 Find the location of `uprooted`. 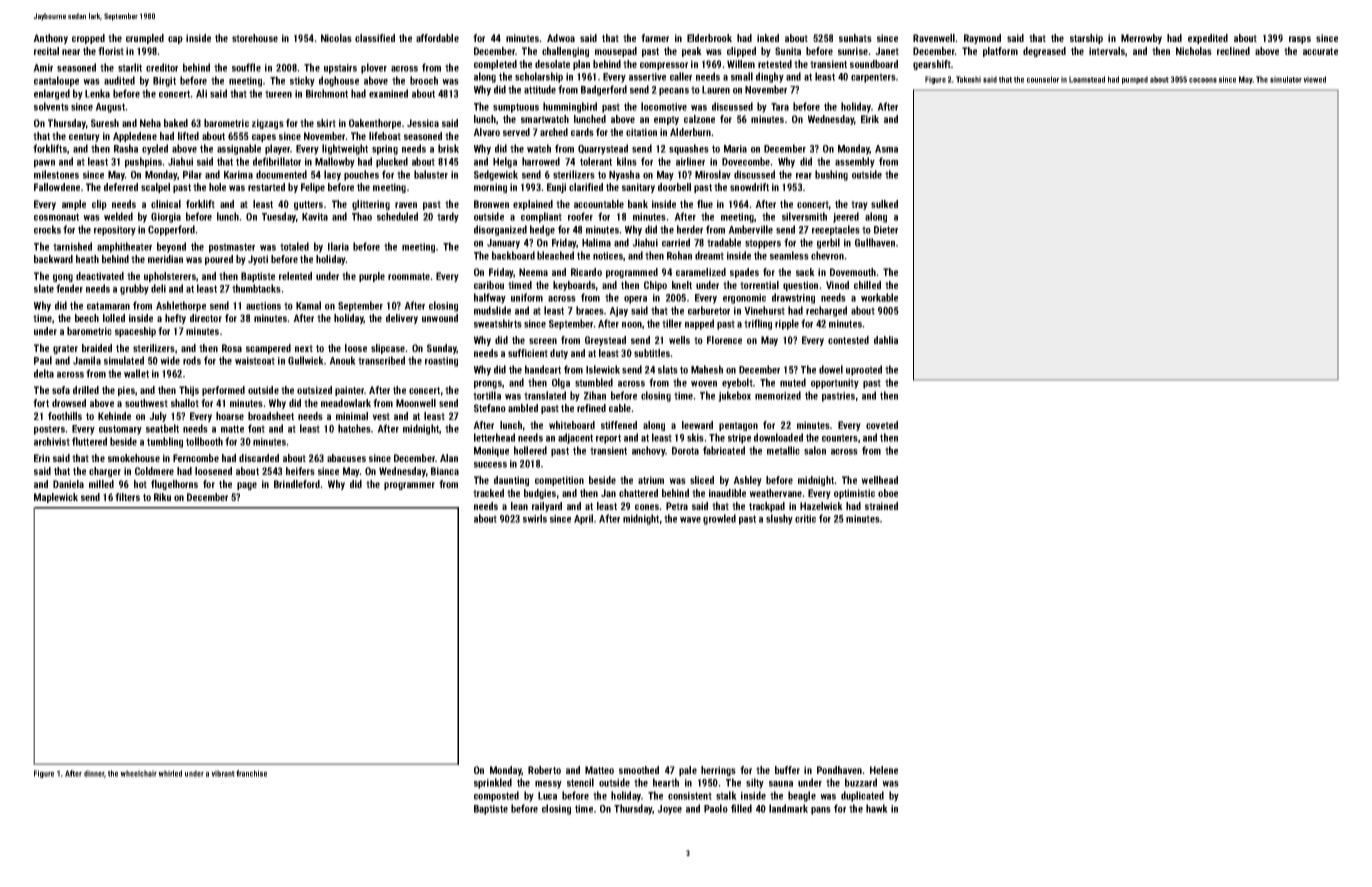

uprooted is located at coordinates (864, 370).
